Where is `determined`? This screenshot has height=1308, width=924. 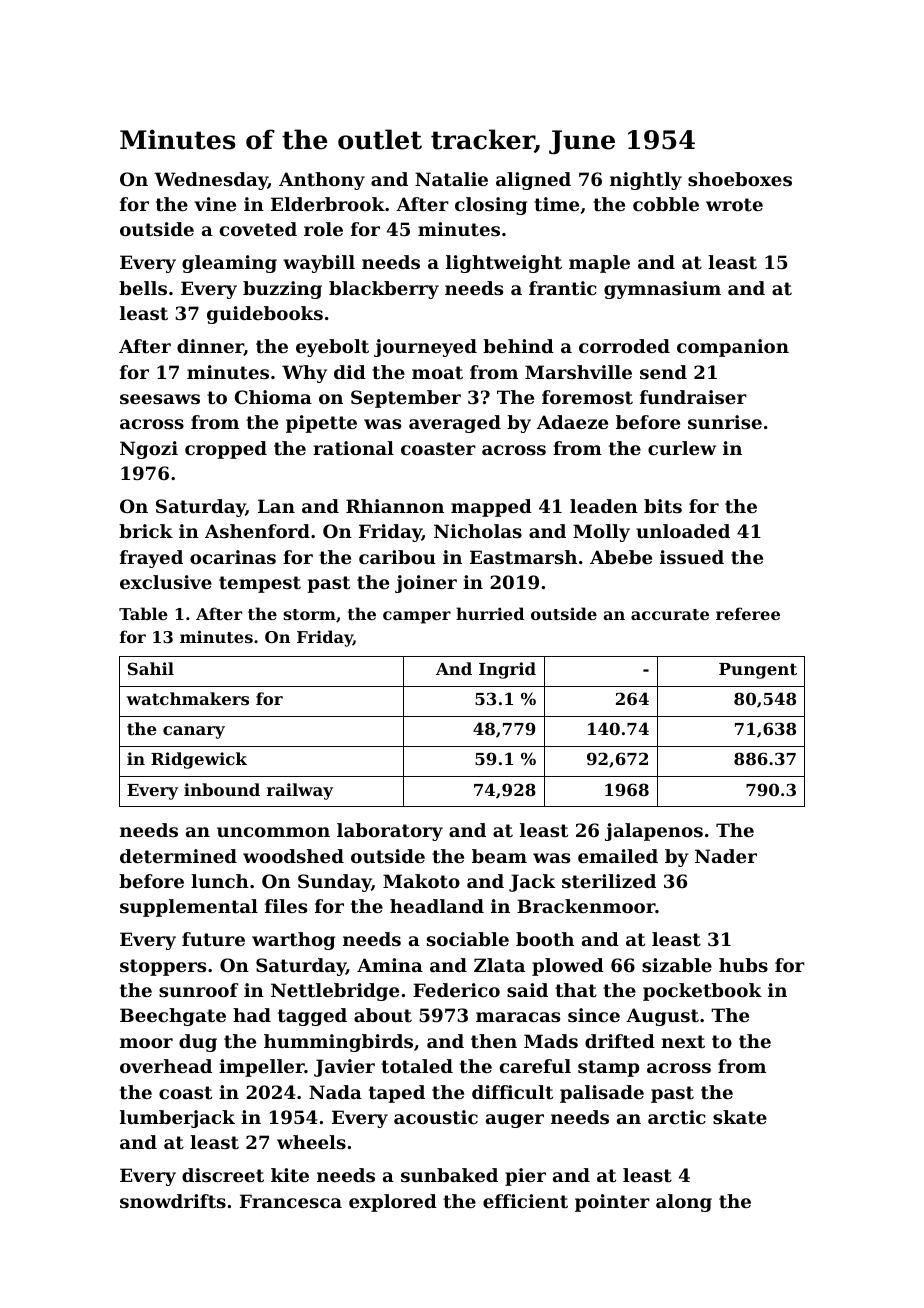
determined is located at coordinates (178, 856).
